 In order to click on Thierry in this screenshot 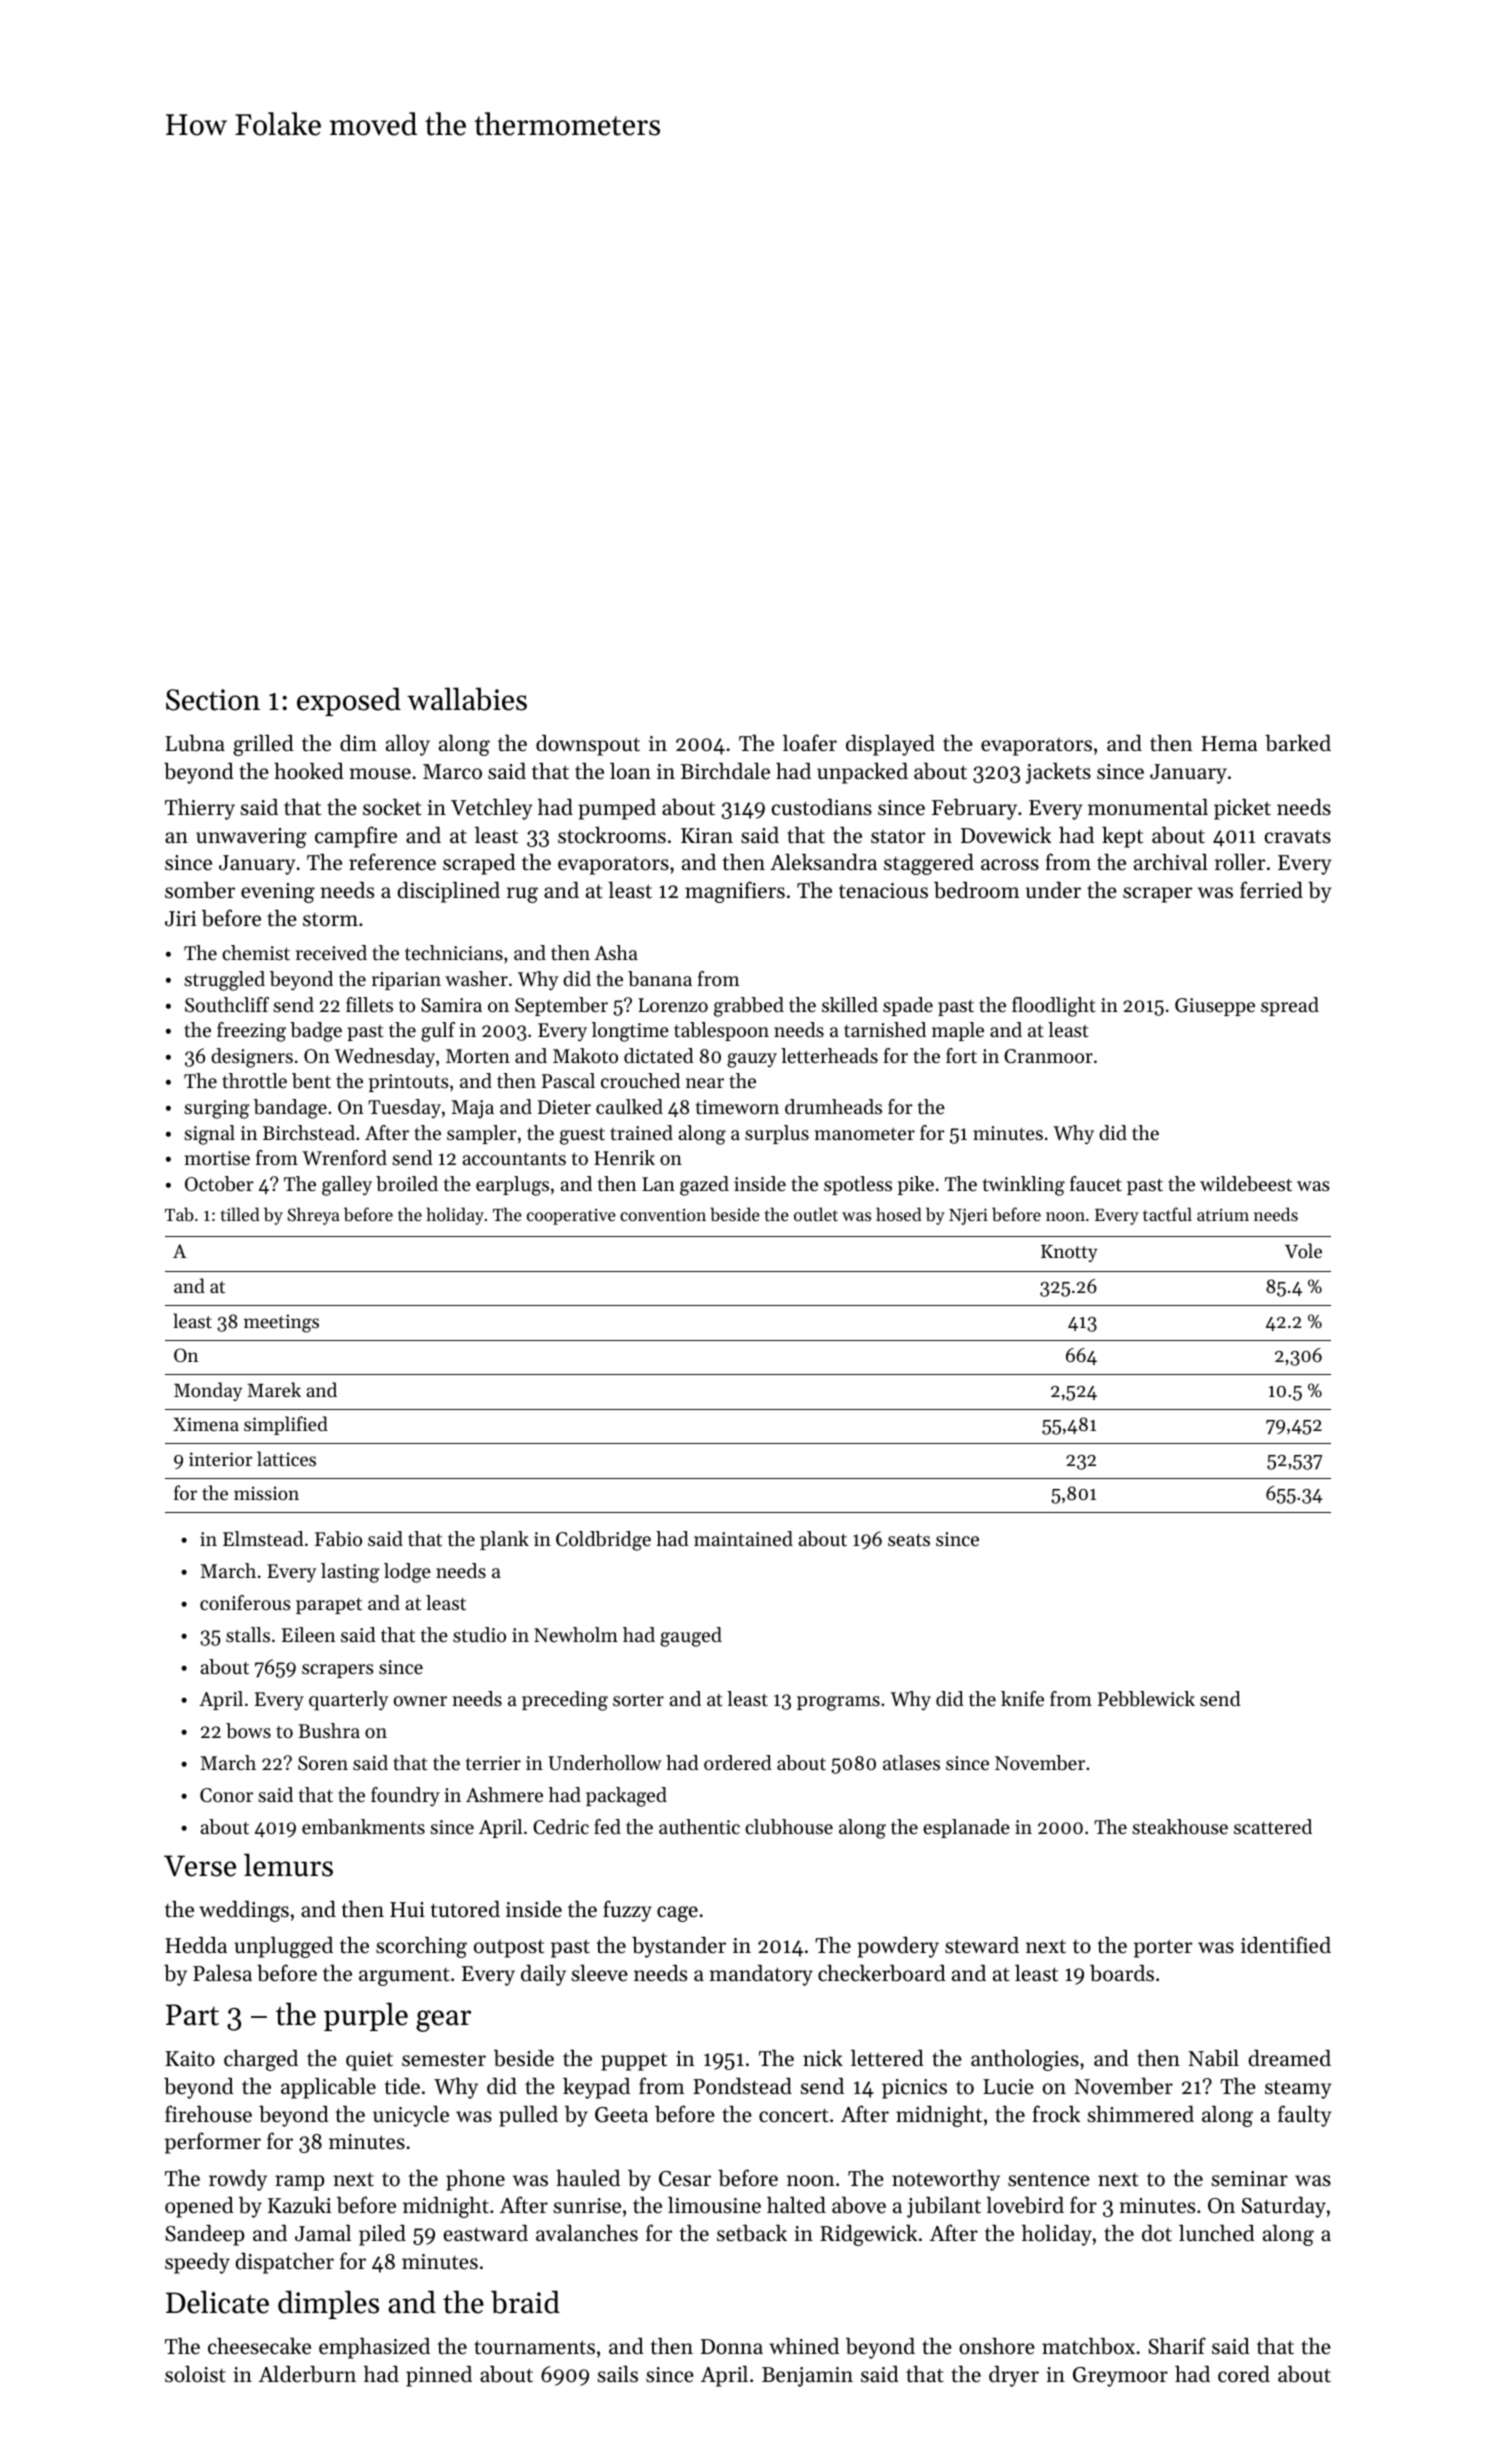, I will do `click(200, 809)`.
